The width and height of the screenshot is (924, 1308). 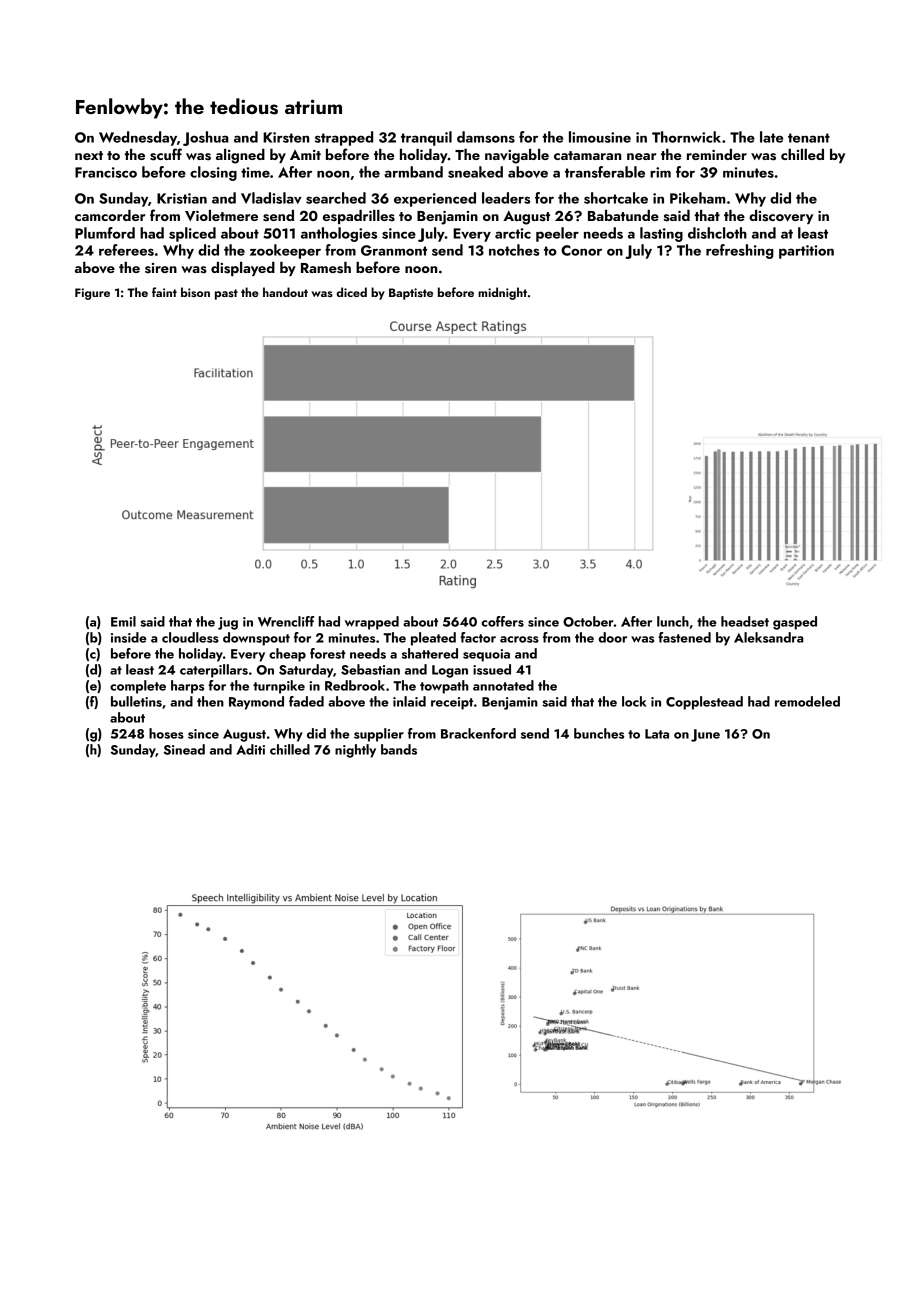 I want to click on Emil, so click(x=123, y=621).
